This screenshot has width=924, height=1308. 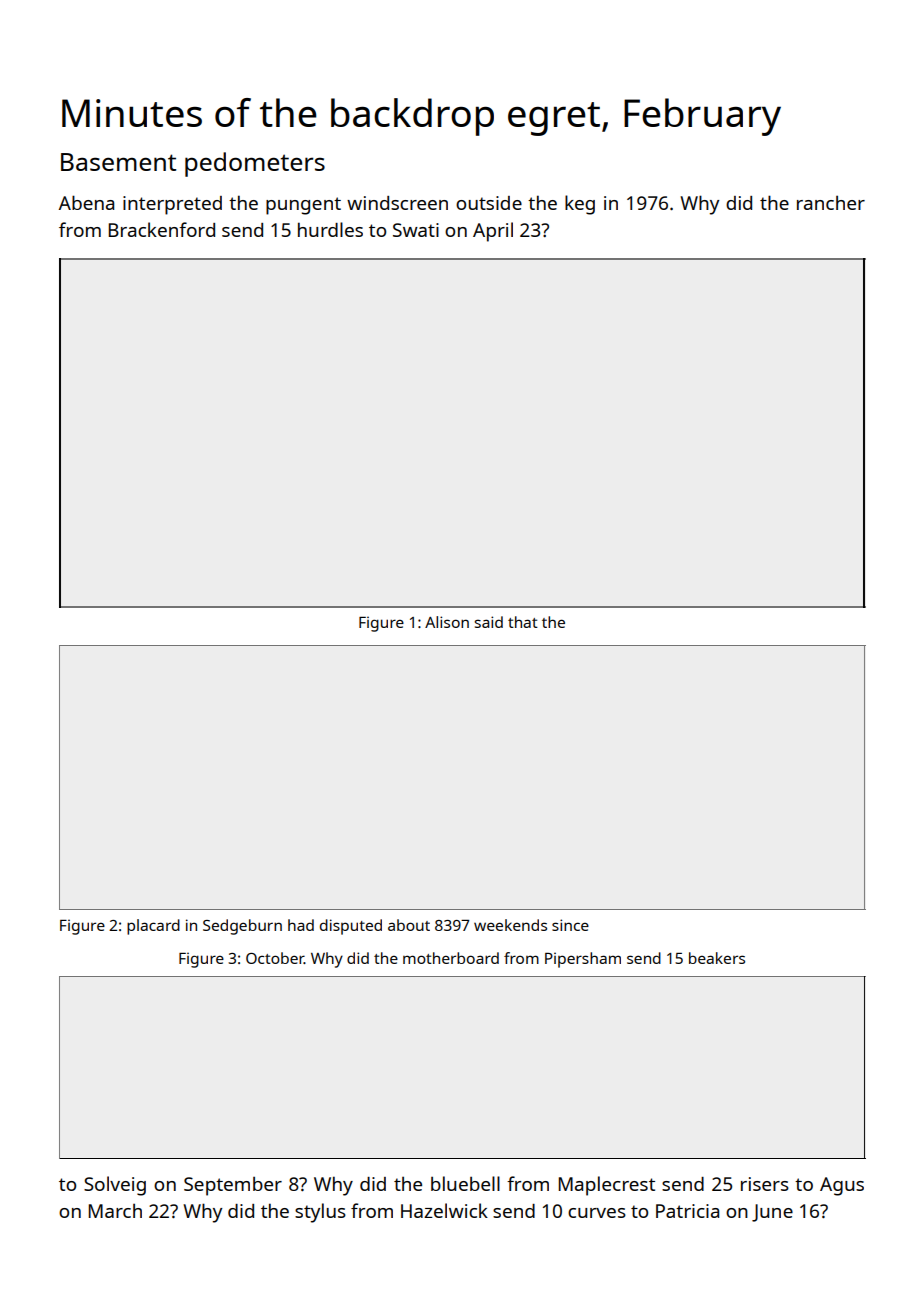 What do you see at coordinates (162, 229) in the screenshot?
I see `Brackenford` at bounding box center [162, 229].
